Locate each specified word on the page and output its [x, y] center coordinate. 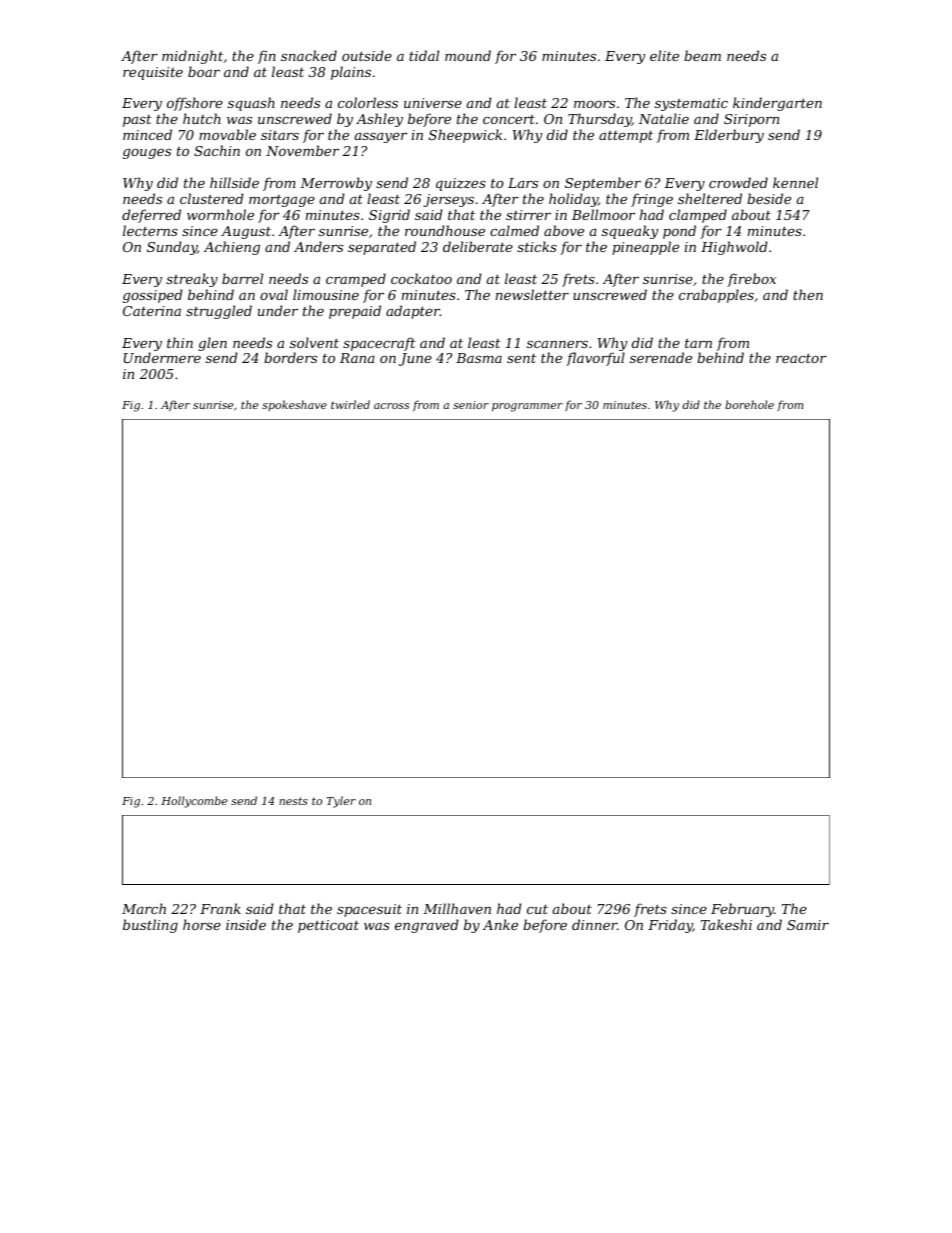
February [742, 910]
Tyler [341, 802]
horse [202, 924]
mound [468, 55]
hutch [202, 118]
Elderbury [729, 136]
